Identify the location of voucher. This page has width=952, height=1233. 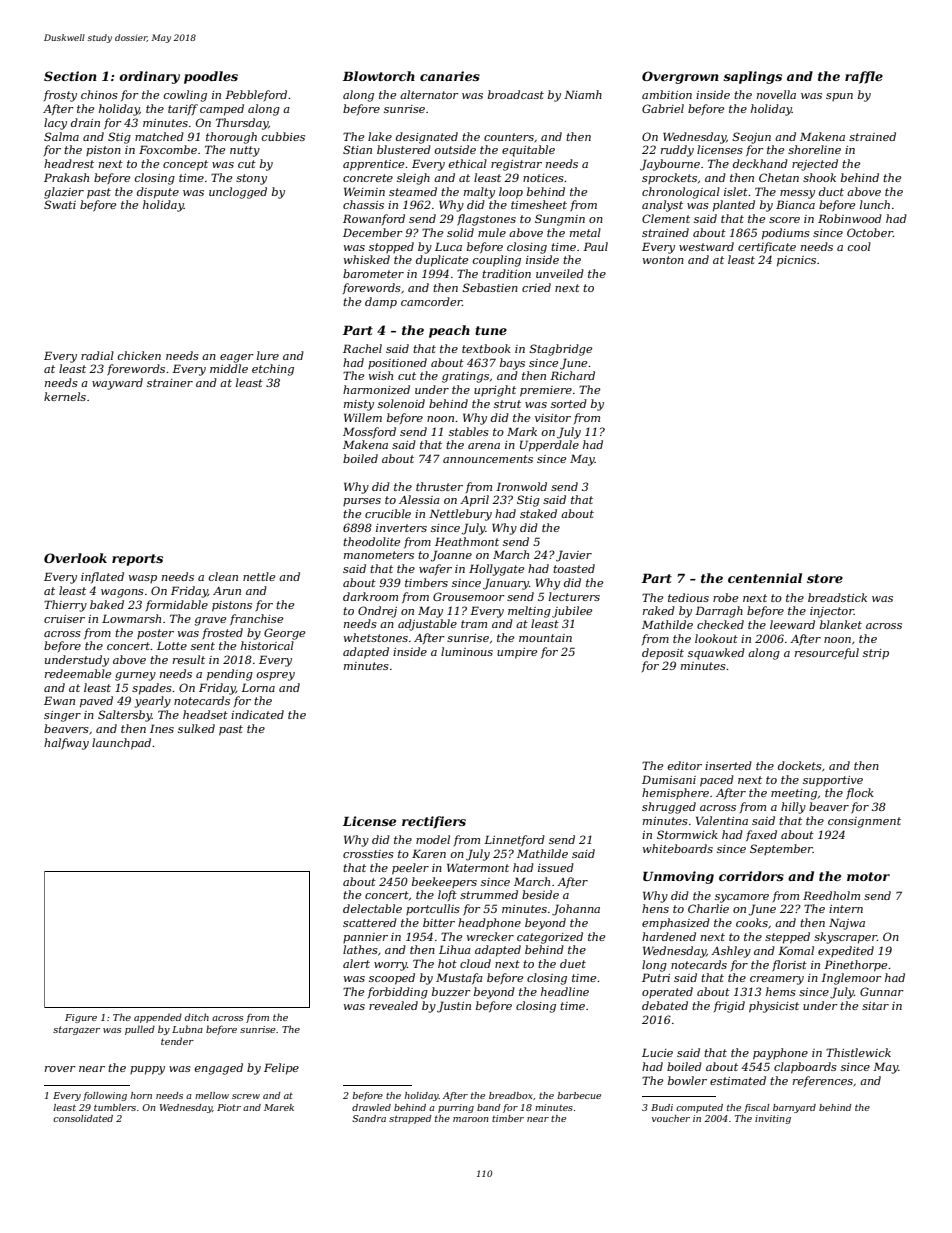
(671, 1118).
